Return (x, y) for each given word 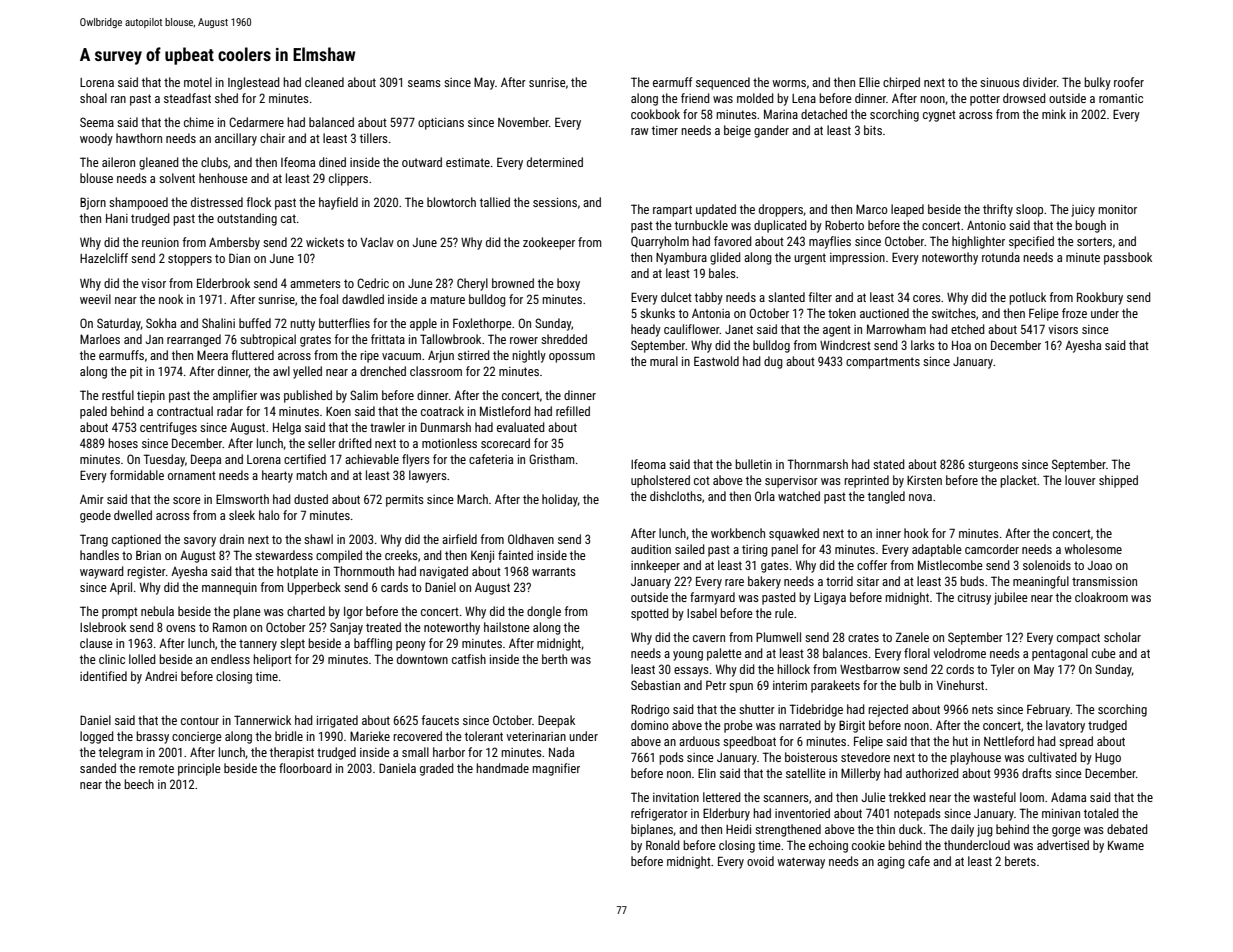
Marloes (100, 339)
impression (857, 259)
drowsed (1024, 98)
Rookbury (1100, 298)
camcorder (992, 549)
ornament (192, 475)
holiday (560, 500)
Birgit (852, 727)
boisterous (811, 757)
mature (448, 299)
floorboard (305, 768)
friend (695, 98)
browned (513, 283)
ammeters (315, 283)
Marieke (370, 736)
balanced (331, 122)
